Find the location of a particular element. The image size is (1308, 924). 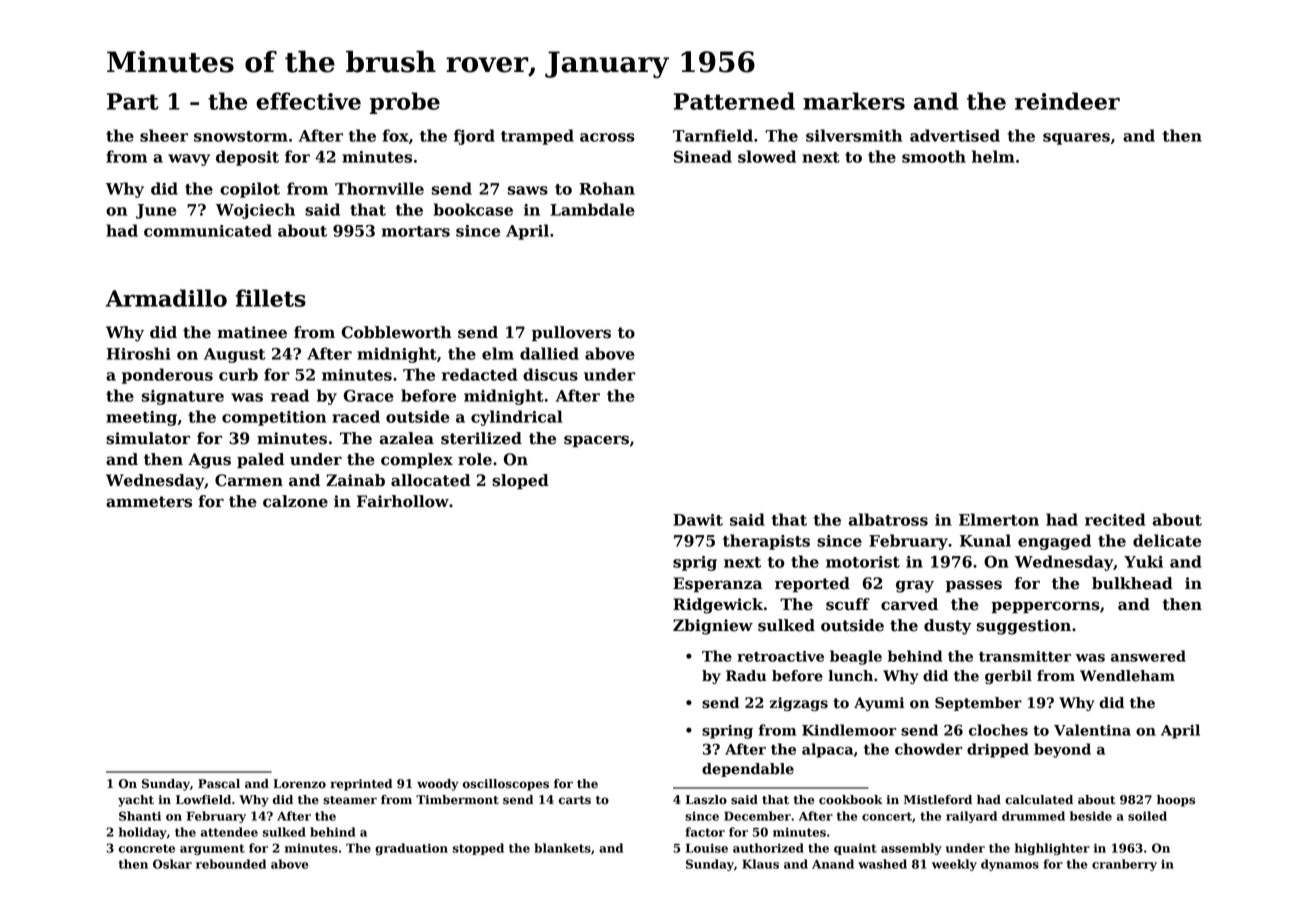

ammeters is located at coordinates (149, 502).
